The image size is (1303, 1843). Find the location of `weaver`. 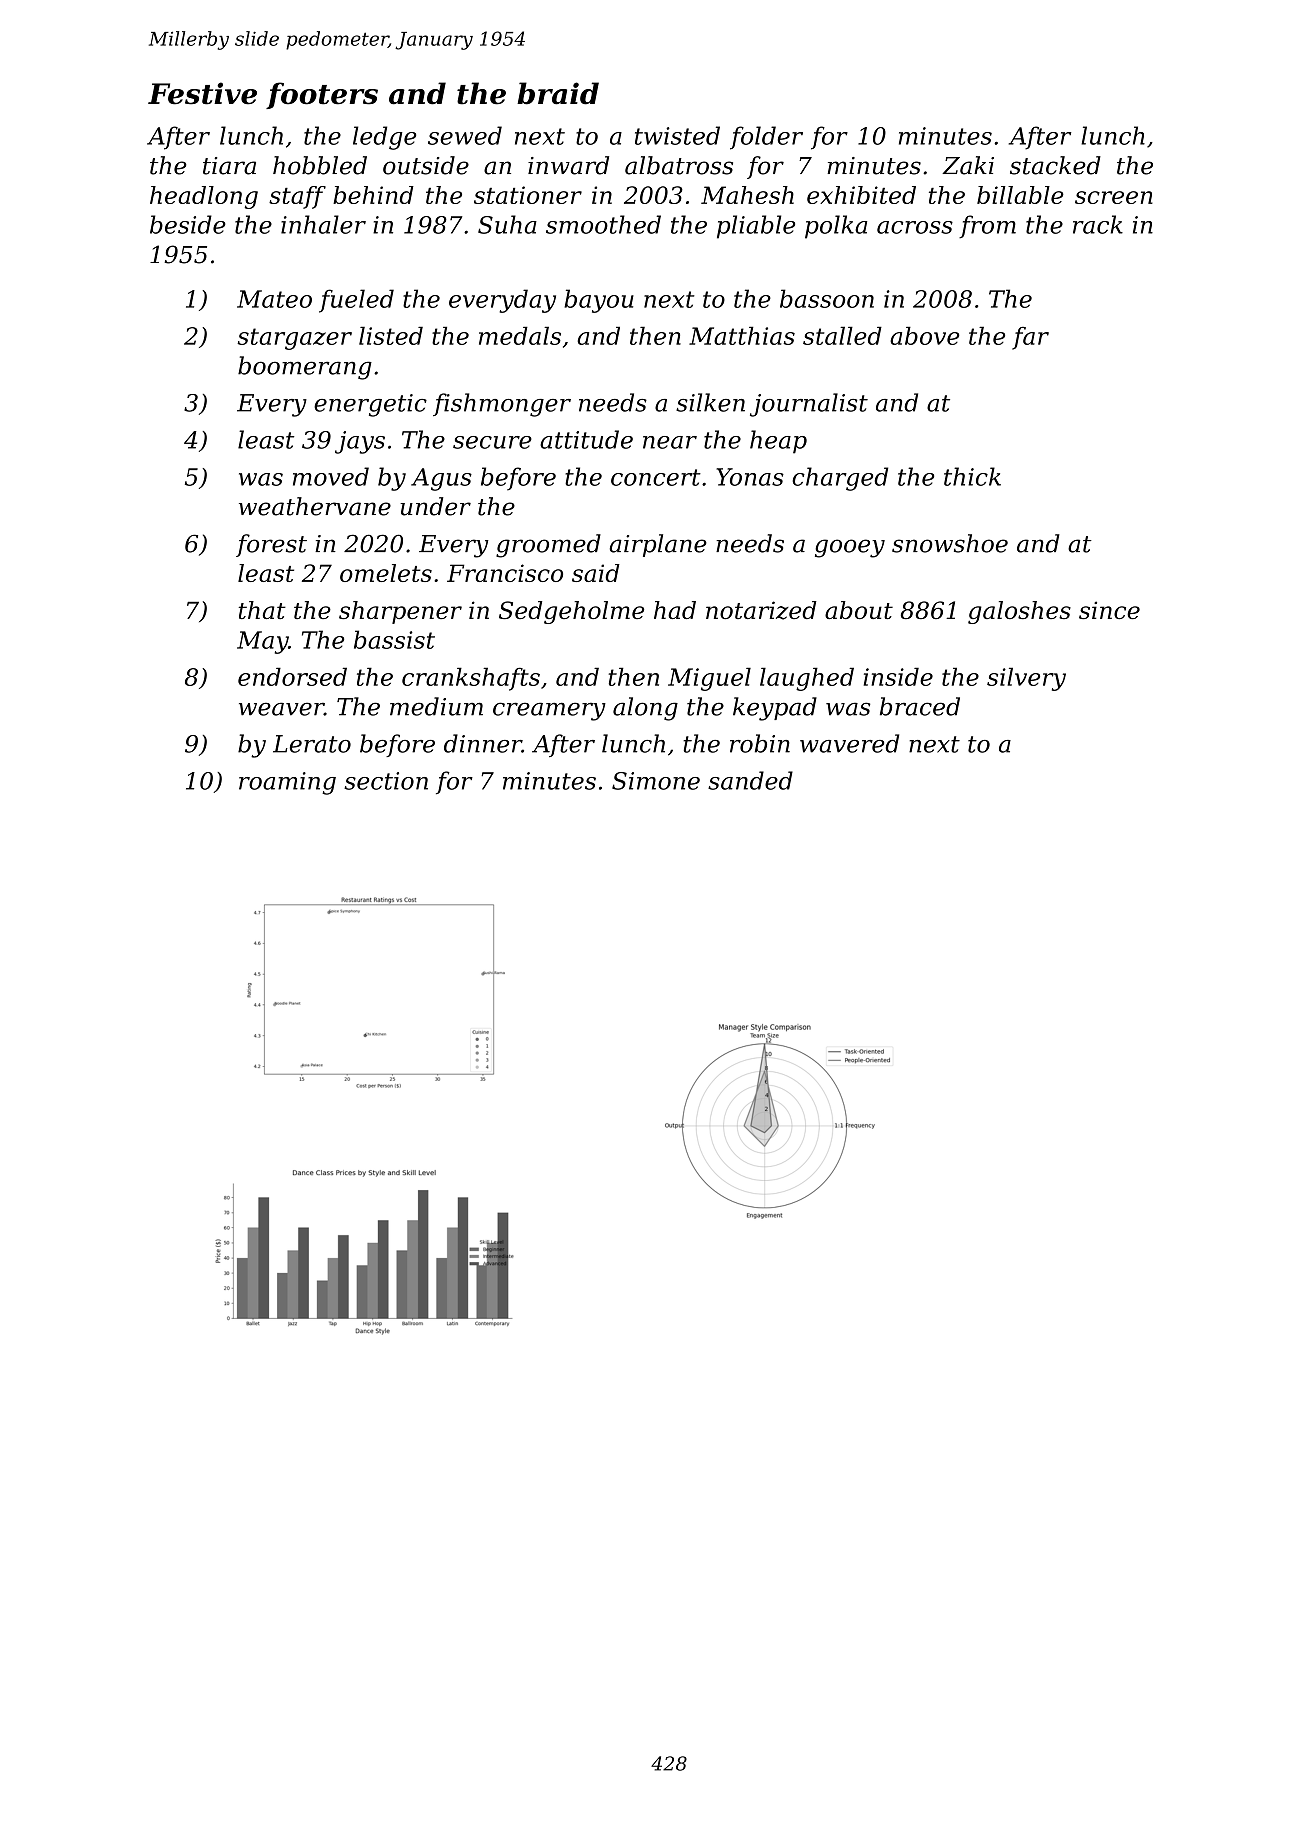

weaver is located at coordinates (281, 709).
